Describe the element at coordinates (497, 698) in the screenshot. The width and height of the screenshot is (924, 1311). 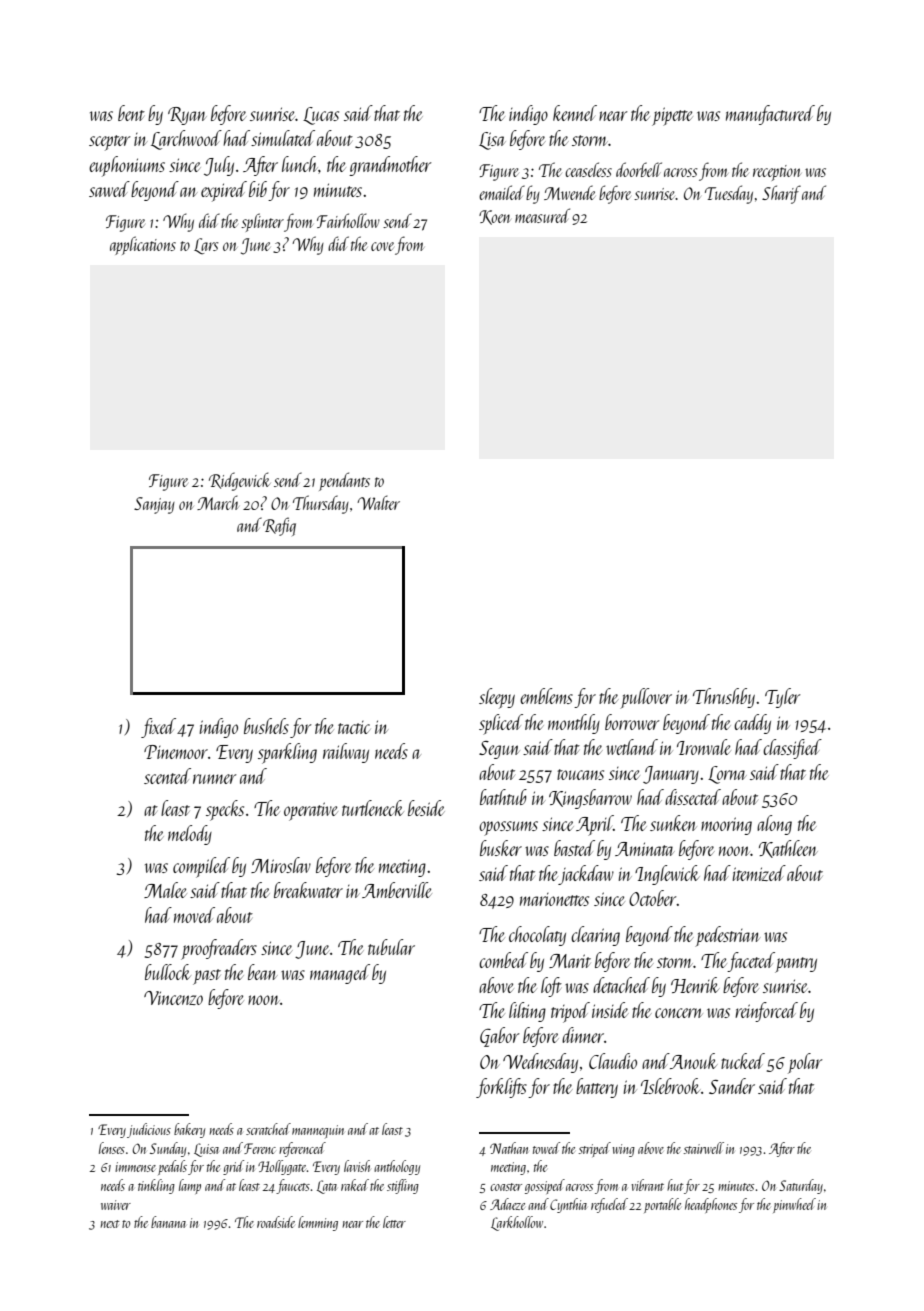
I see `sleepy` at that location.
